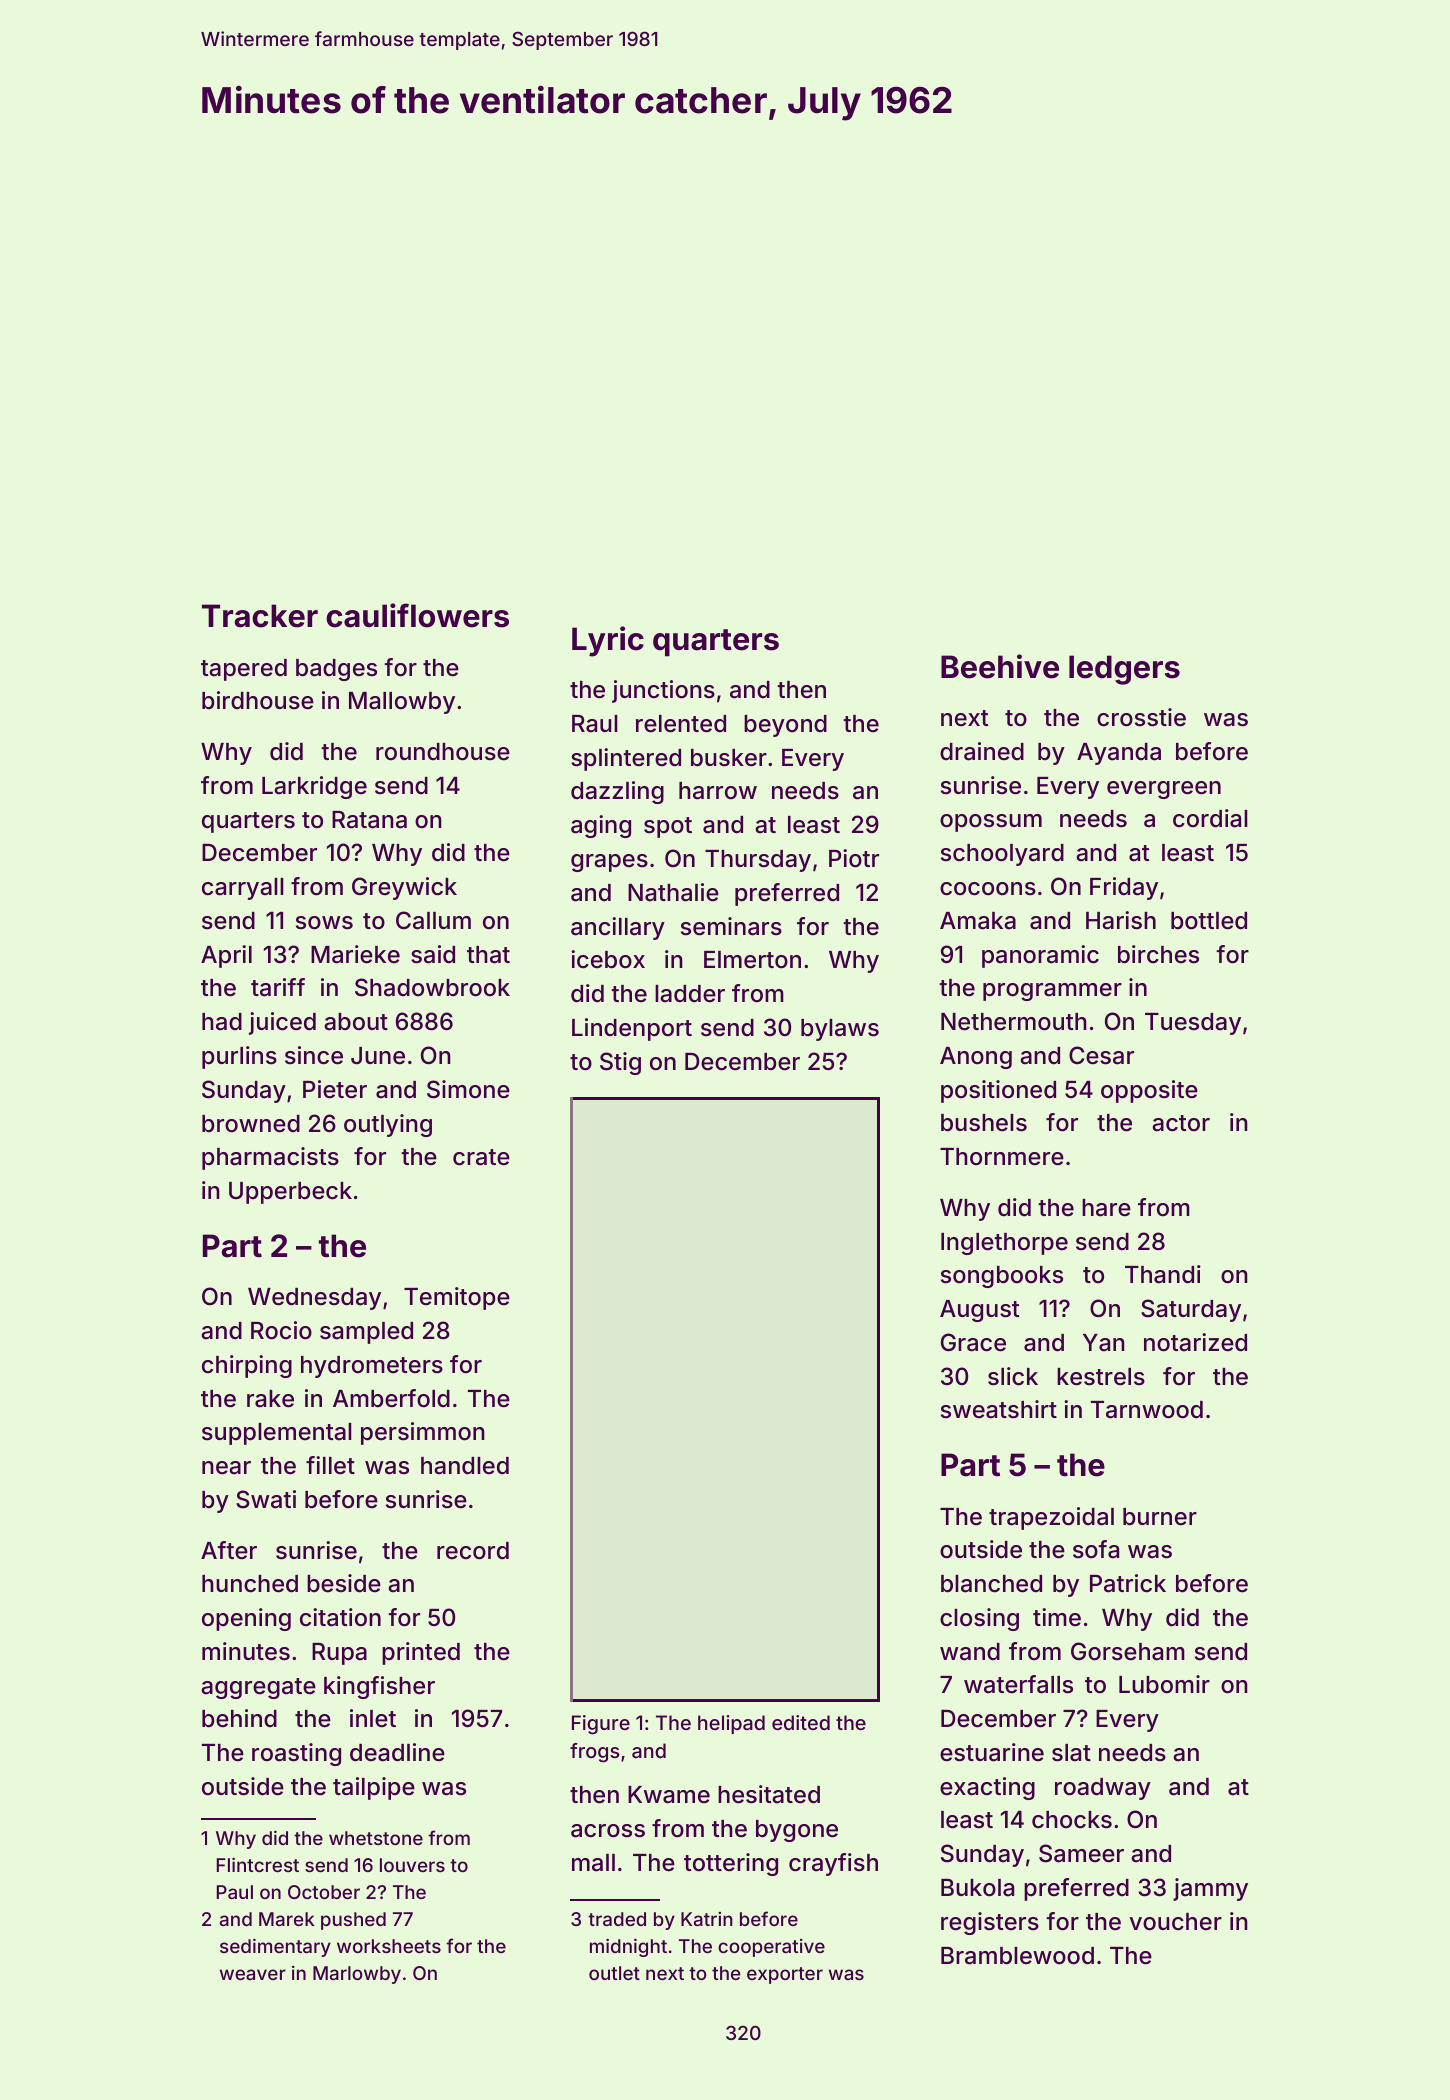 This page has height=2100, width=1450. I want to click on frogs, so click(594, 1753).
